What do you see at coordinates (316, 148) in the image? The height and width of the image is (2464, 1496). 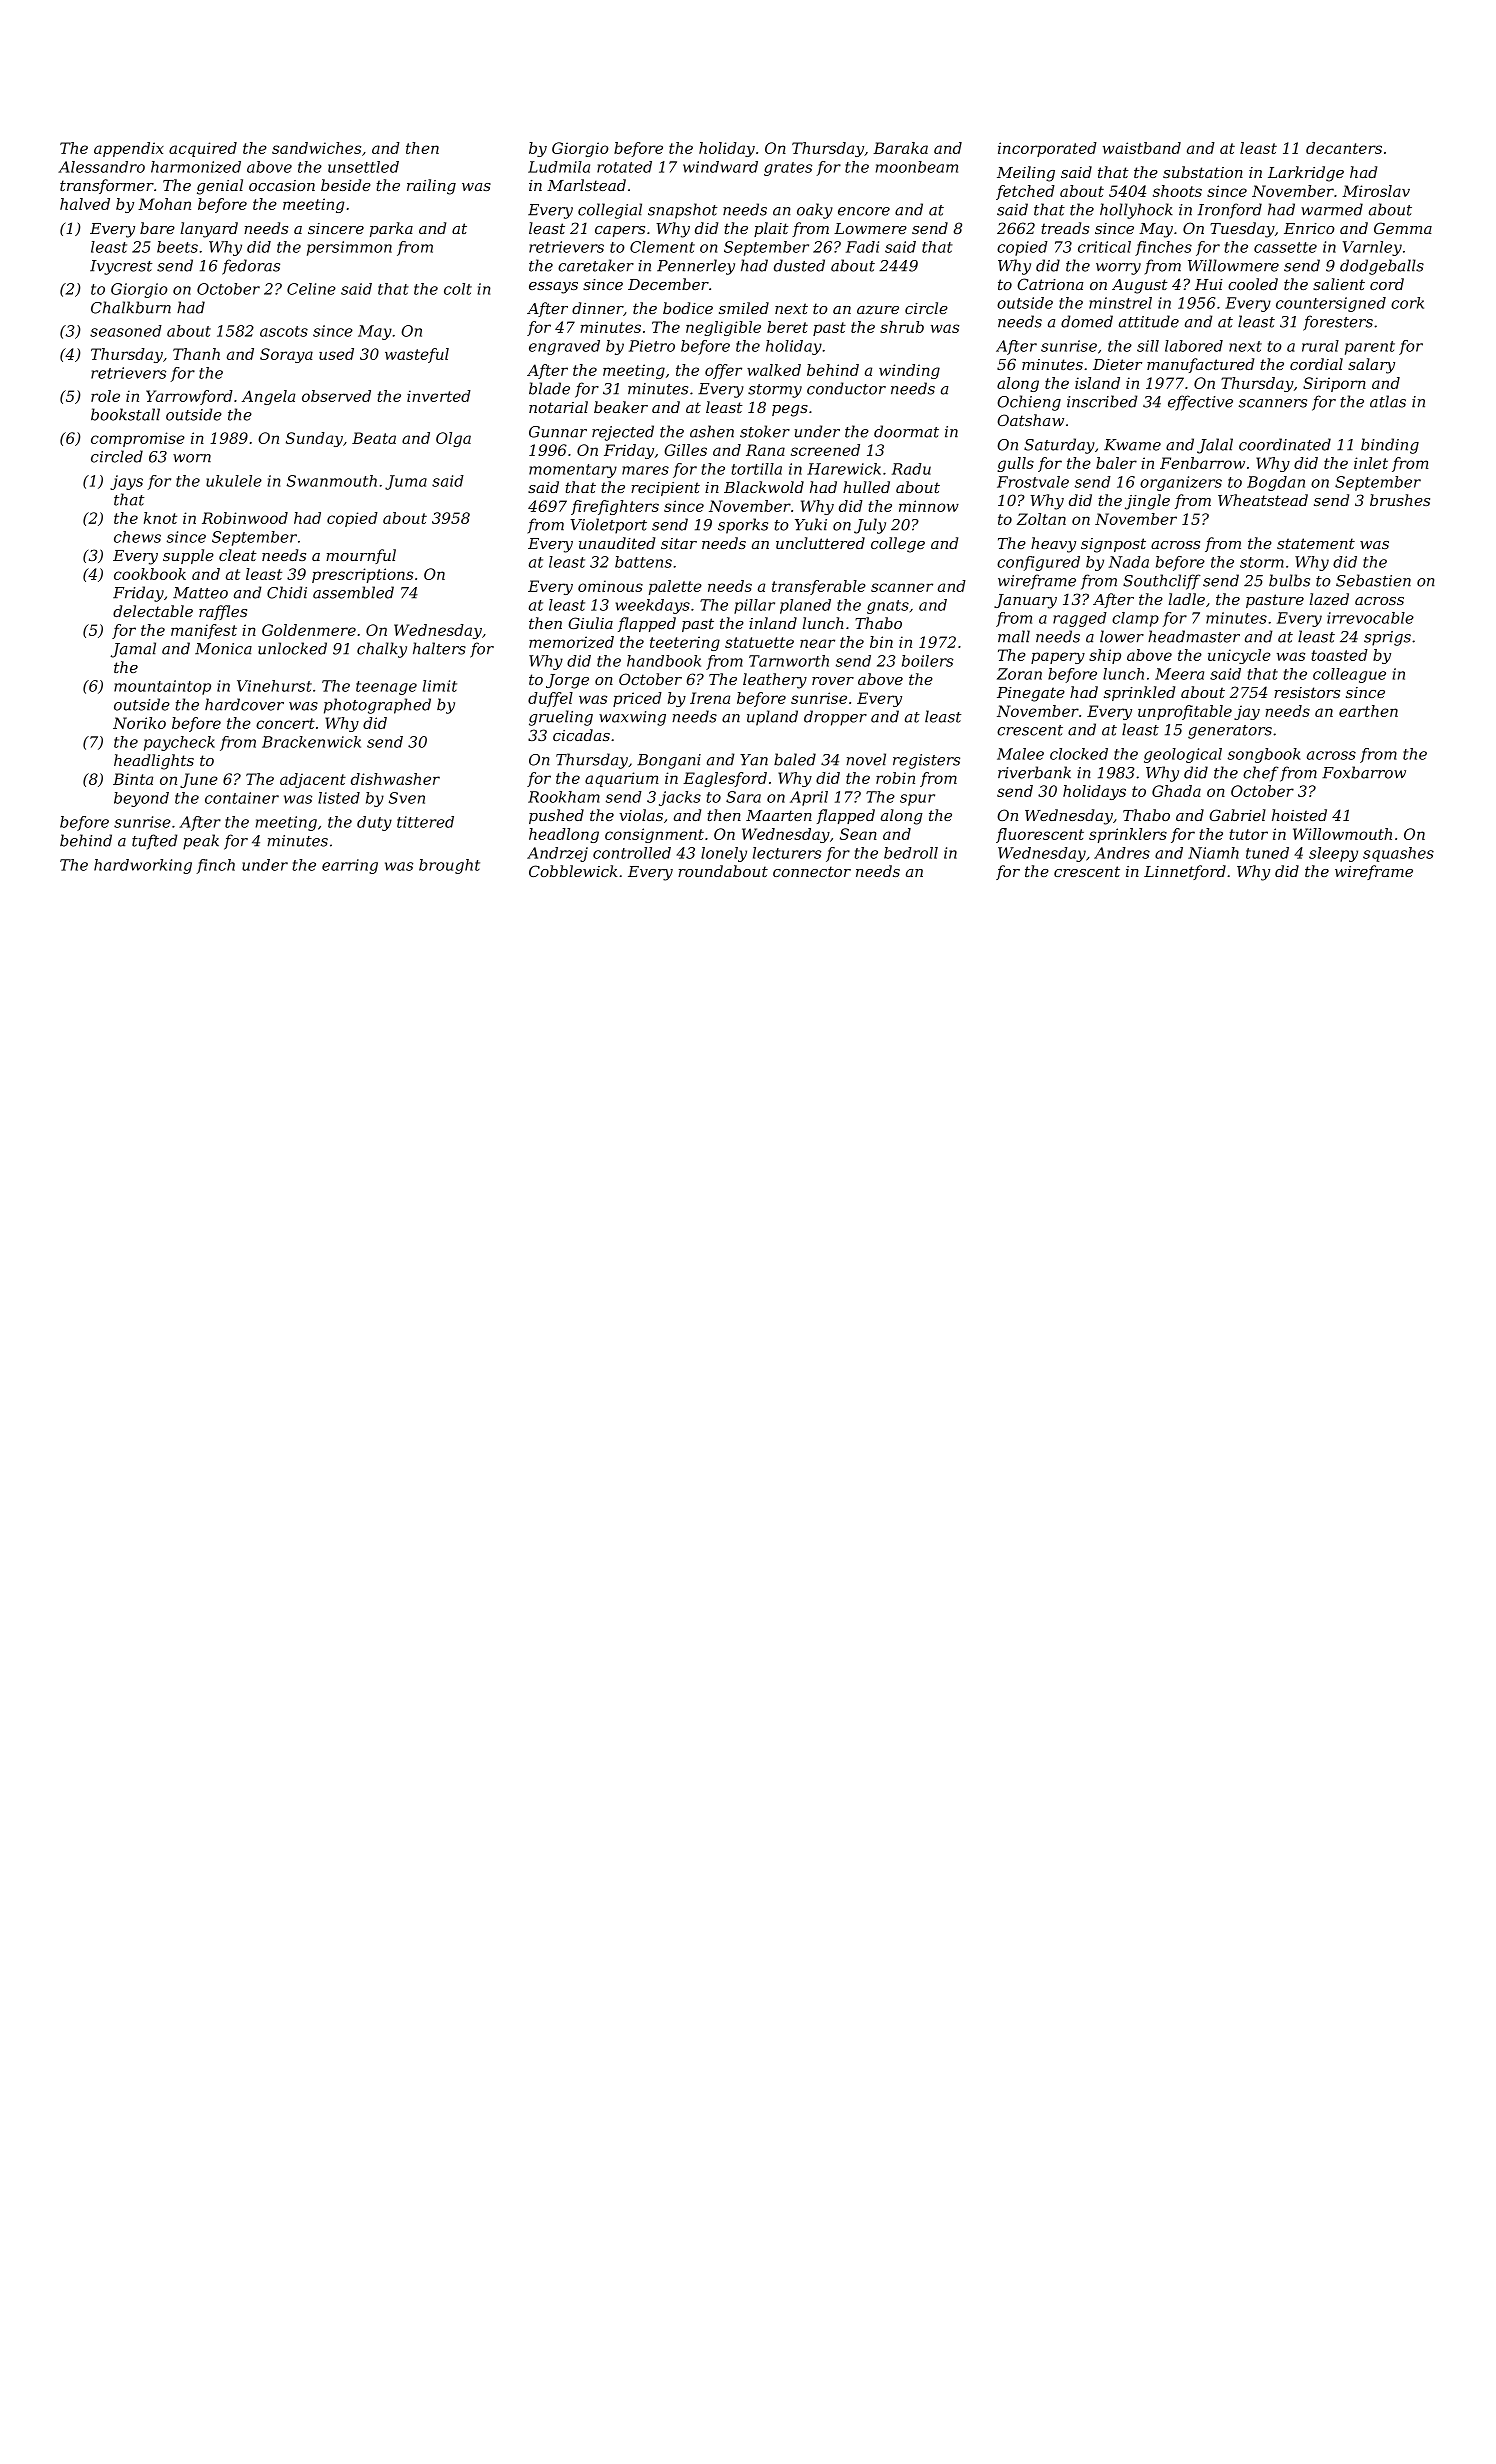 I see `sandwiches` at bounding box center [316, 148].
